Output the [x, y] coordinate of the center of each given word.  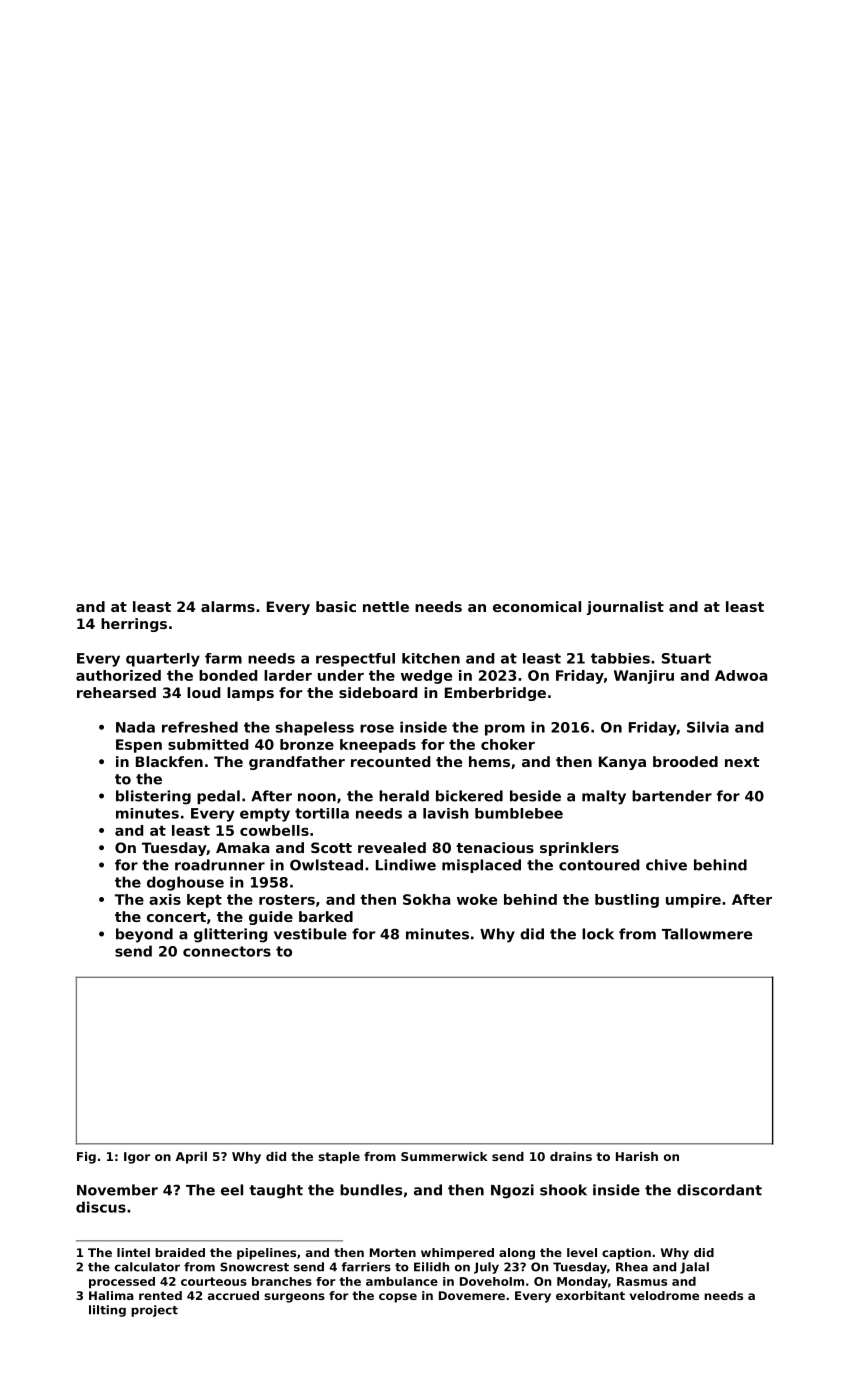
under [341, 675]
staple [339, 1158]
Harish [637, 1156]
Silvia [708, 727]
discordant [719, 1190]
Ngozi [512, 1191]
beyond [144, 935]
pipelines [266, 1254]
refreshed [200, 727]
